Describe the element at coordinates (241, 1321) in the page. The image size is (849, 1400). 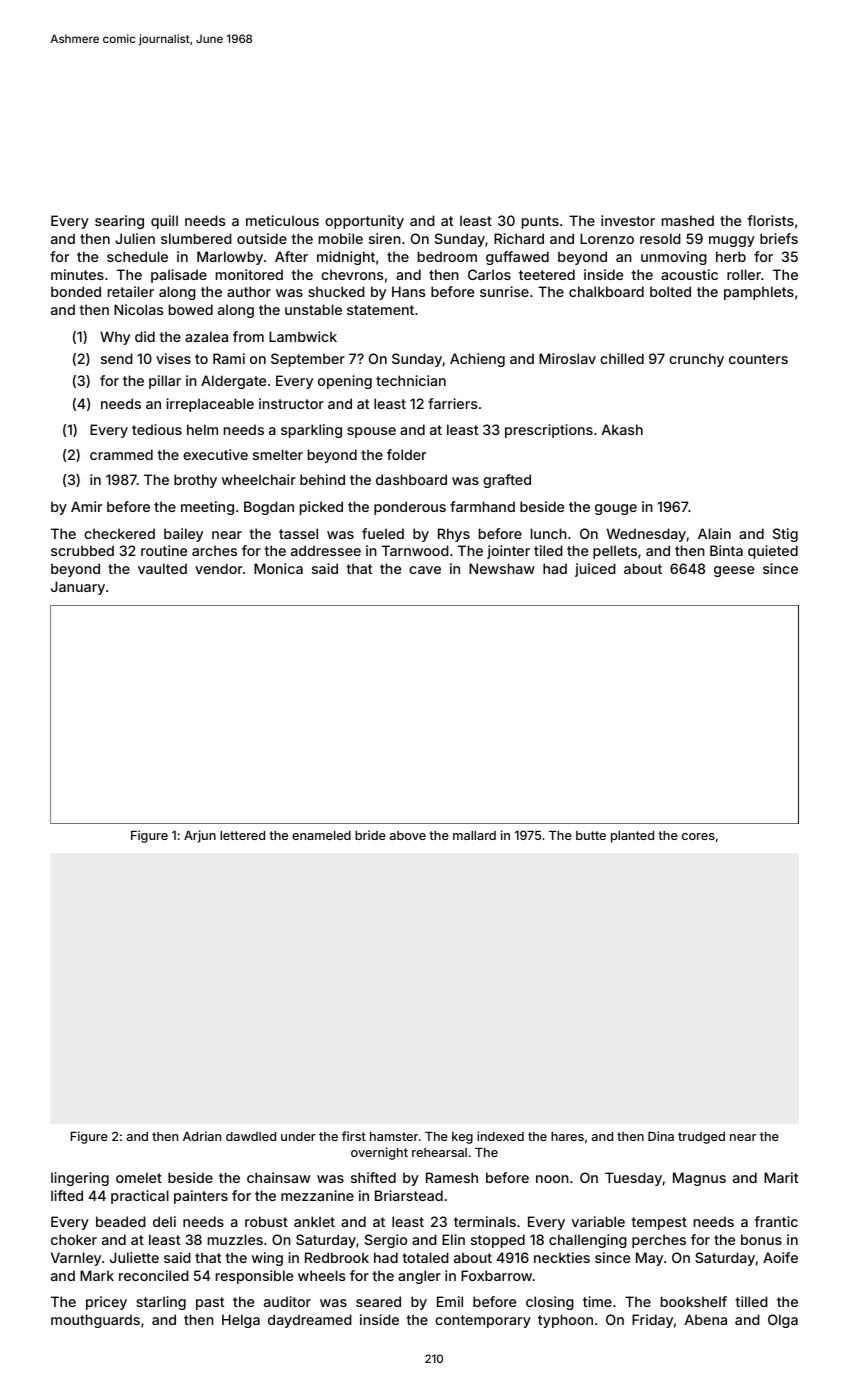
I see `Helga` at that location.
